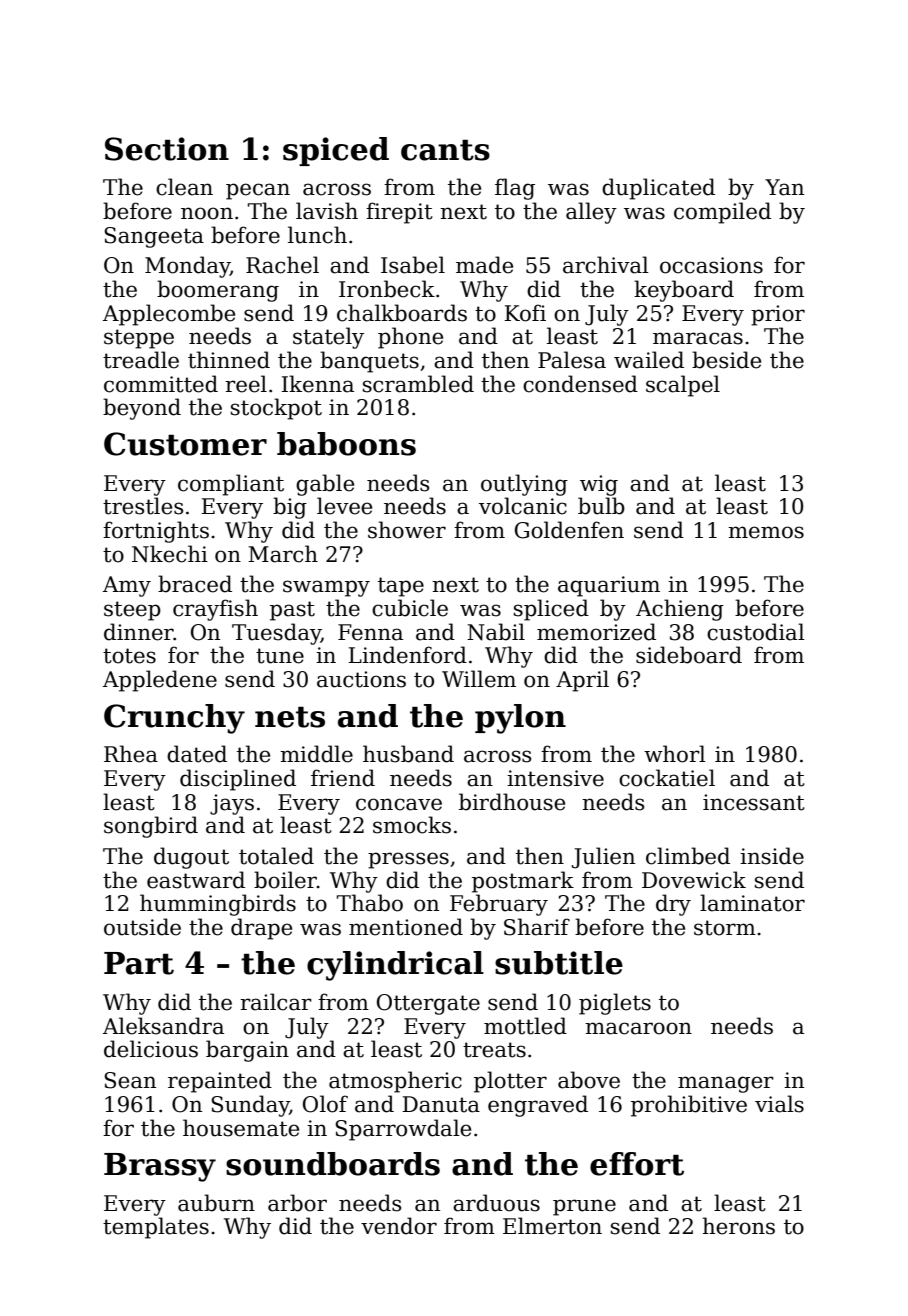  Describe the element at coordinates (336, 151) in the screenshot. I see `spiced` at that location.
